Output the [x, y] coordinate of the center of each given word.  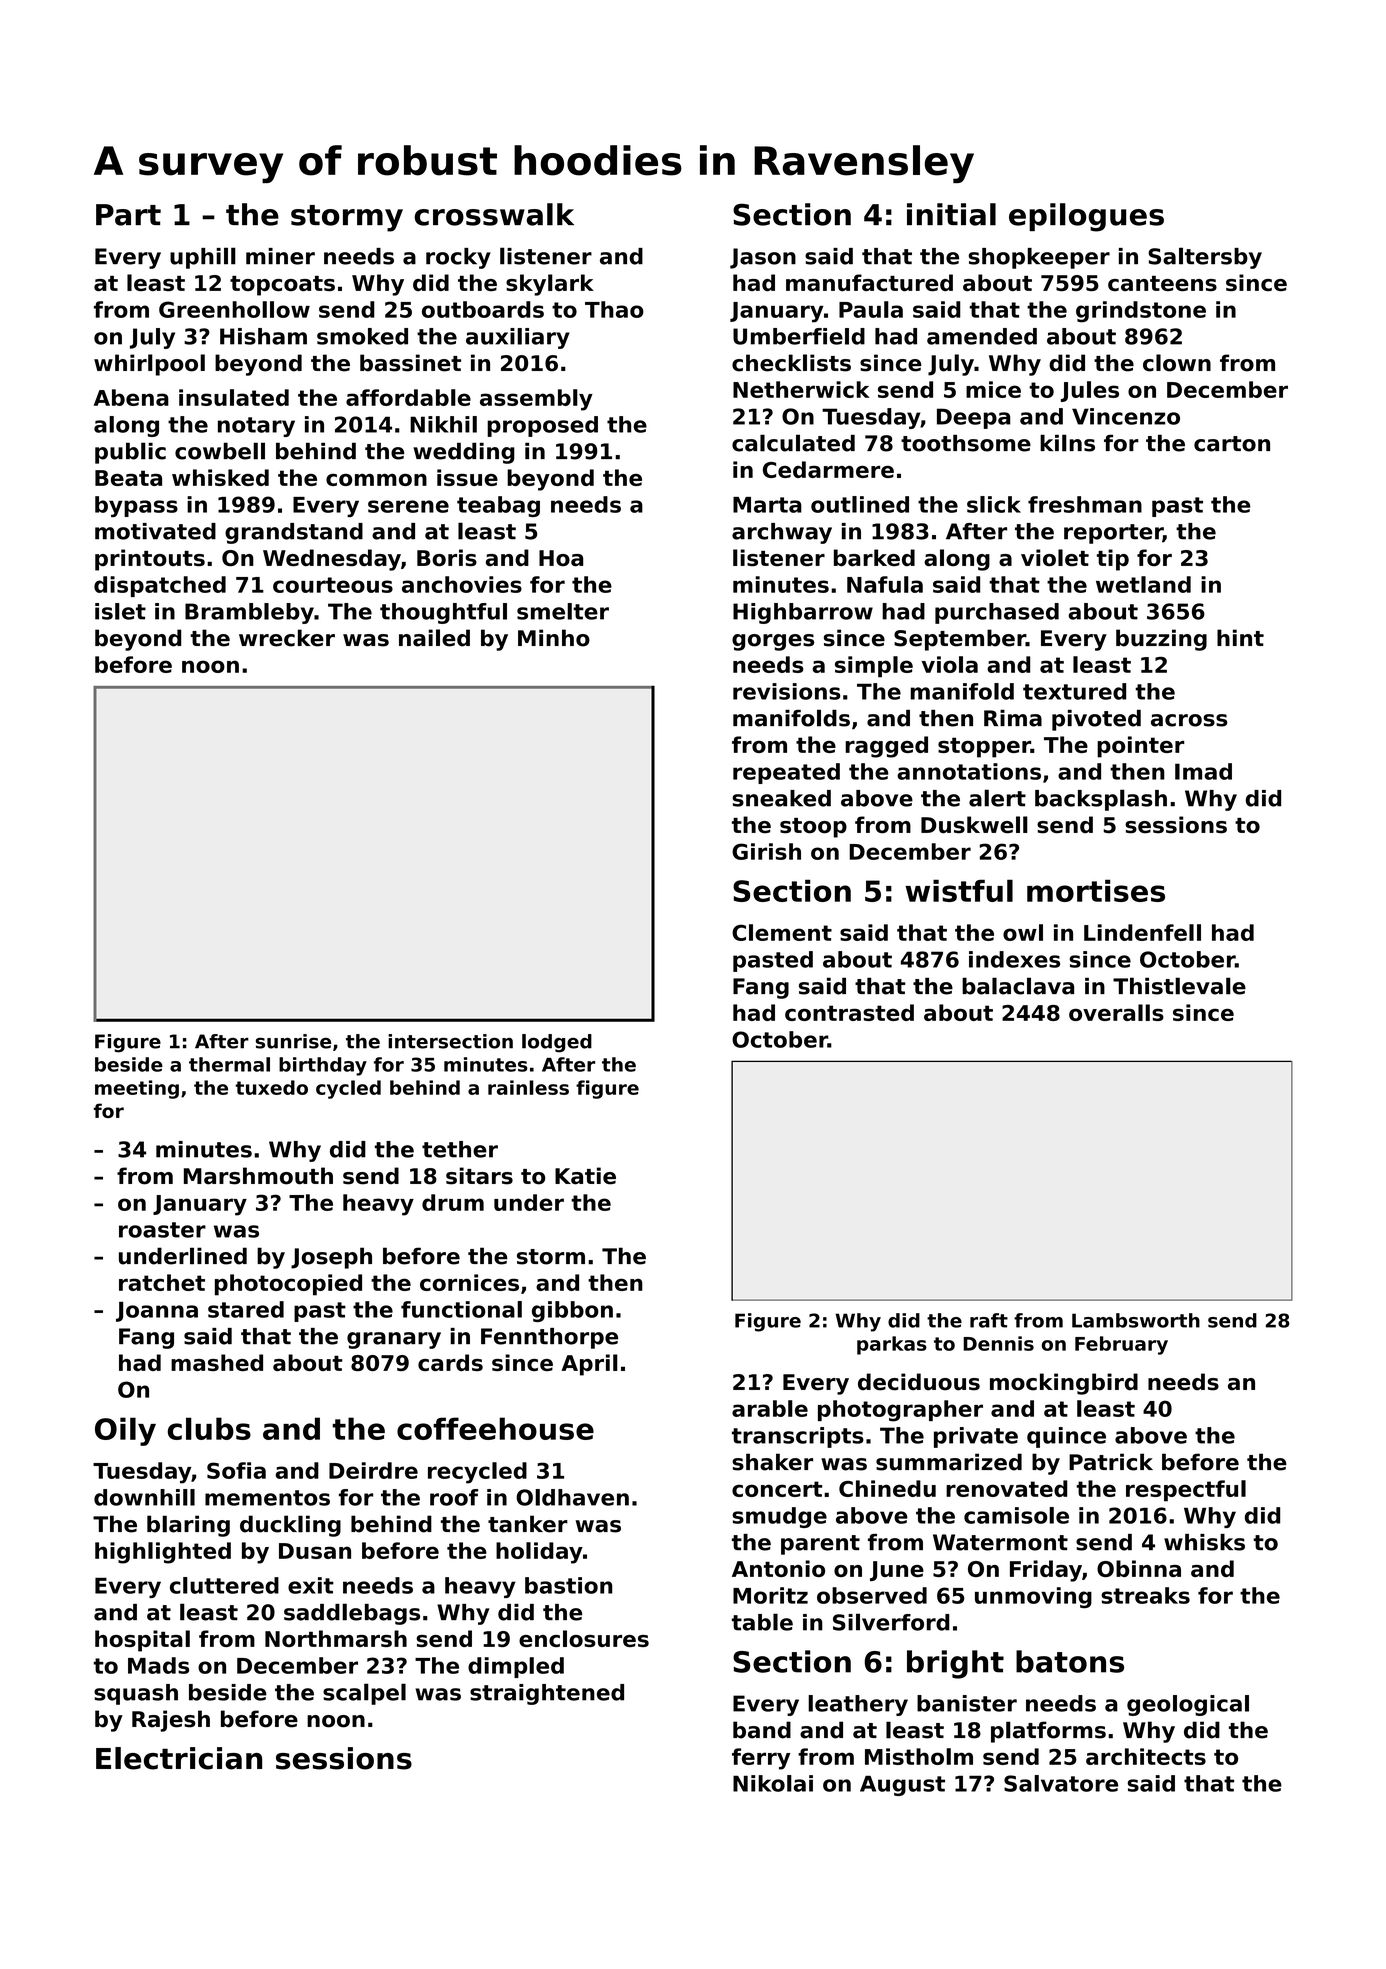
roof [454, 1497]
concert [777, 1489]
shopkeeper [1039, 258]
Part [128, 215]
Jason [763, 258]
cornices [469, 1282]
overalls [1116, 1012]
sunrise [293, 1041]
